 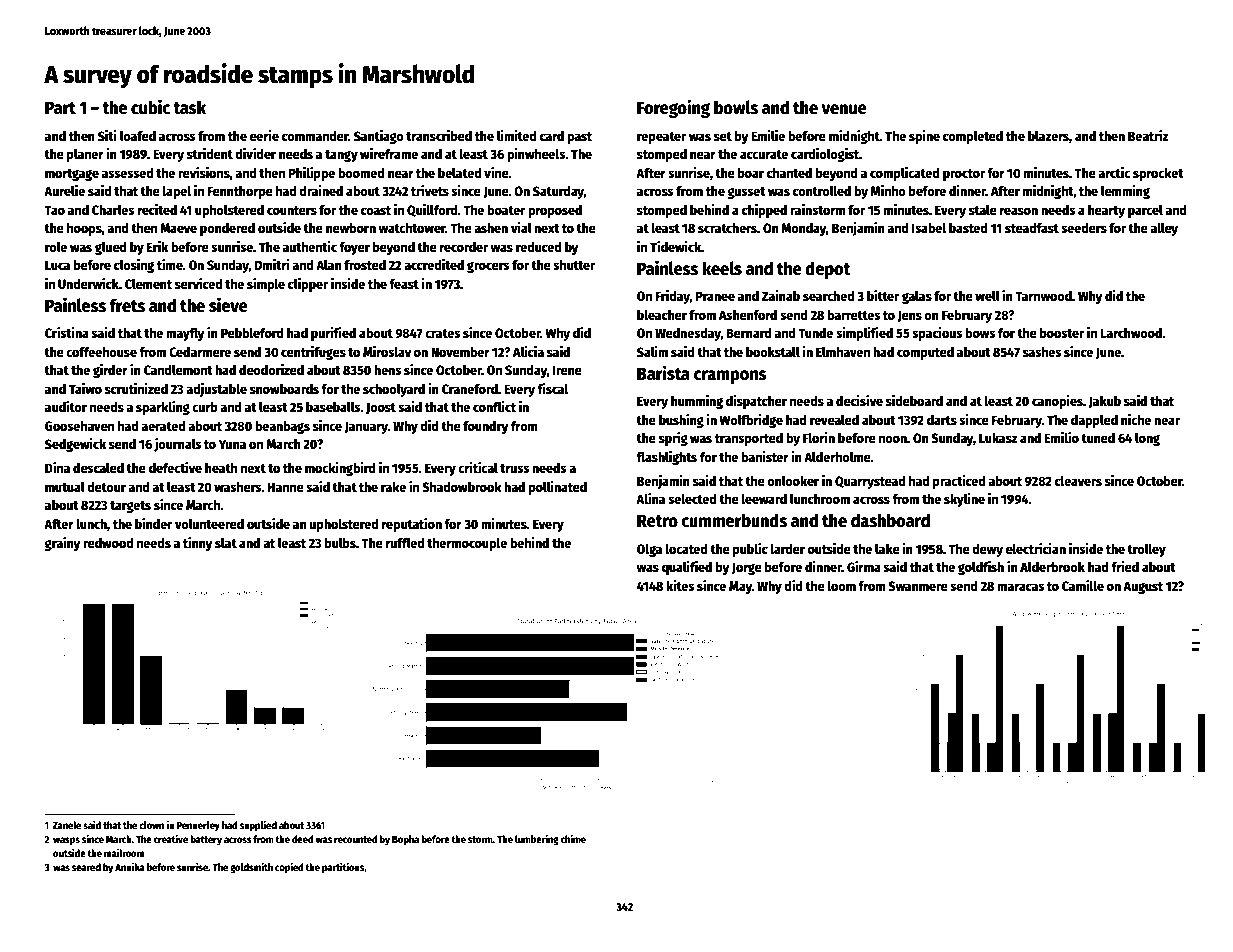 I want to click on Tunde, so click(x=815, y=333).
